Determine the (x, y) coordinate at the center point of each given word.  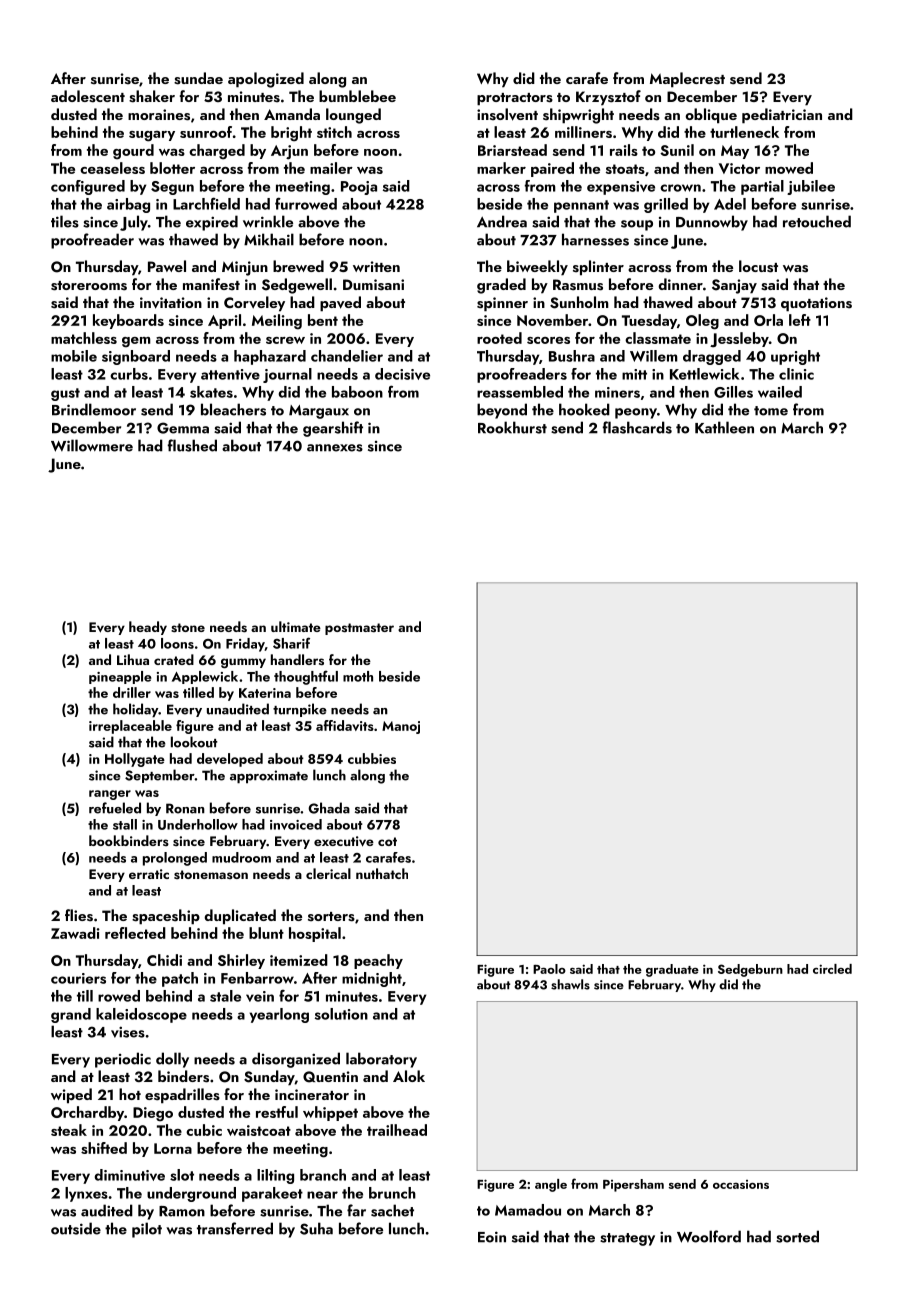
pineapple (120, 677)
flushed (192, 445)
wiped (71, 1096)
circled (832, 969)
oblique (711, 116)
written (376, 266)
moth (358, 676)
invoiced (296, 824)
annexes (335, 448)
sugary (152, 136)
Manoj (401, 727)
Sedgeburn (750, 970)
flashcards (637, 427)
